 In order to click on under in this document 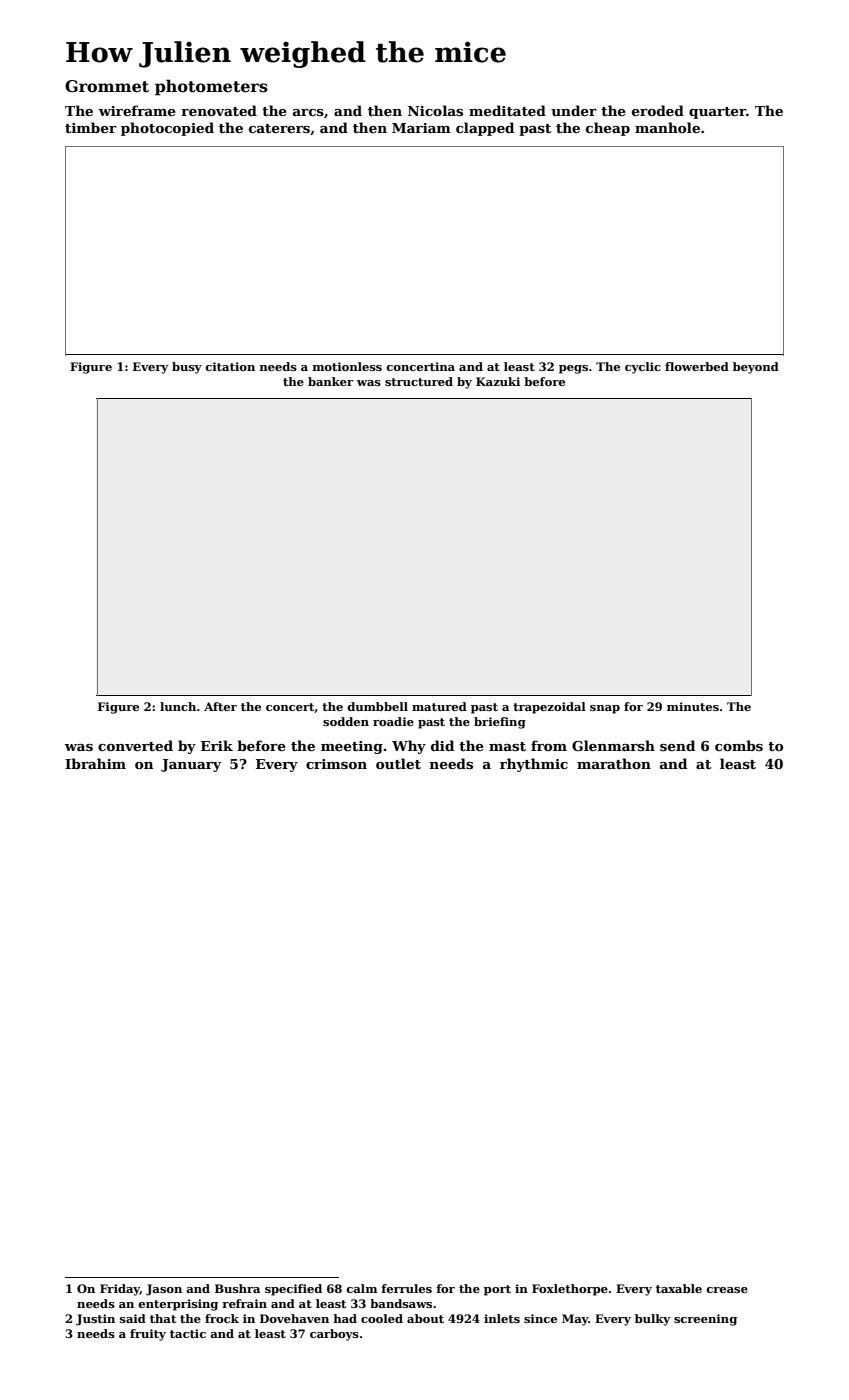, I will do `click(574, 110)`.
